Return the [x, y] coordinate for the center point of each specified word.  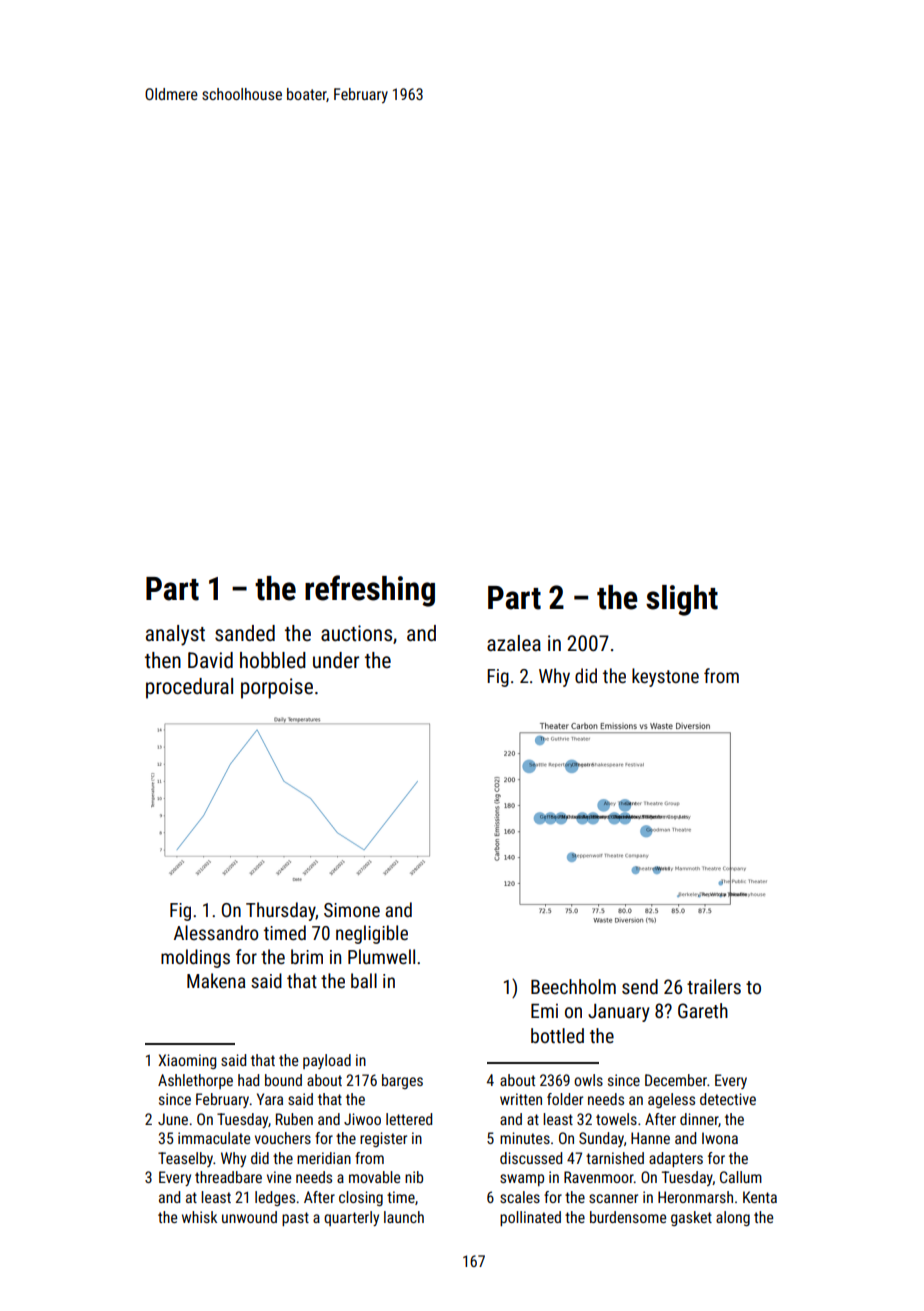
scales [520, 1197]
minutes [525, 1138]
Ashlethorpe [195, 1081]
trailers [714, 986]
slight [682, 600]
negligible [372, 934]
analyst [175, 635]
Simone [352, 910]
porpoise [277, 688]
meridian [324, 1158]
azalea [514, 643]
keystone [665, 677]
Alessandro [216, 932]
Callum [741, 1177]
